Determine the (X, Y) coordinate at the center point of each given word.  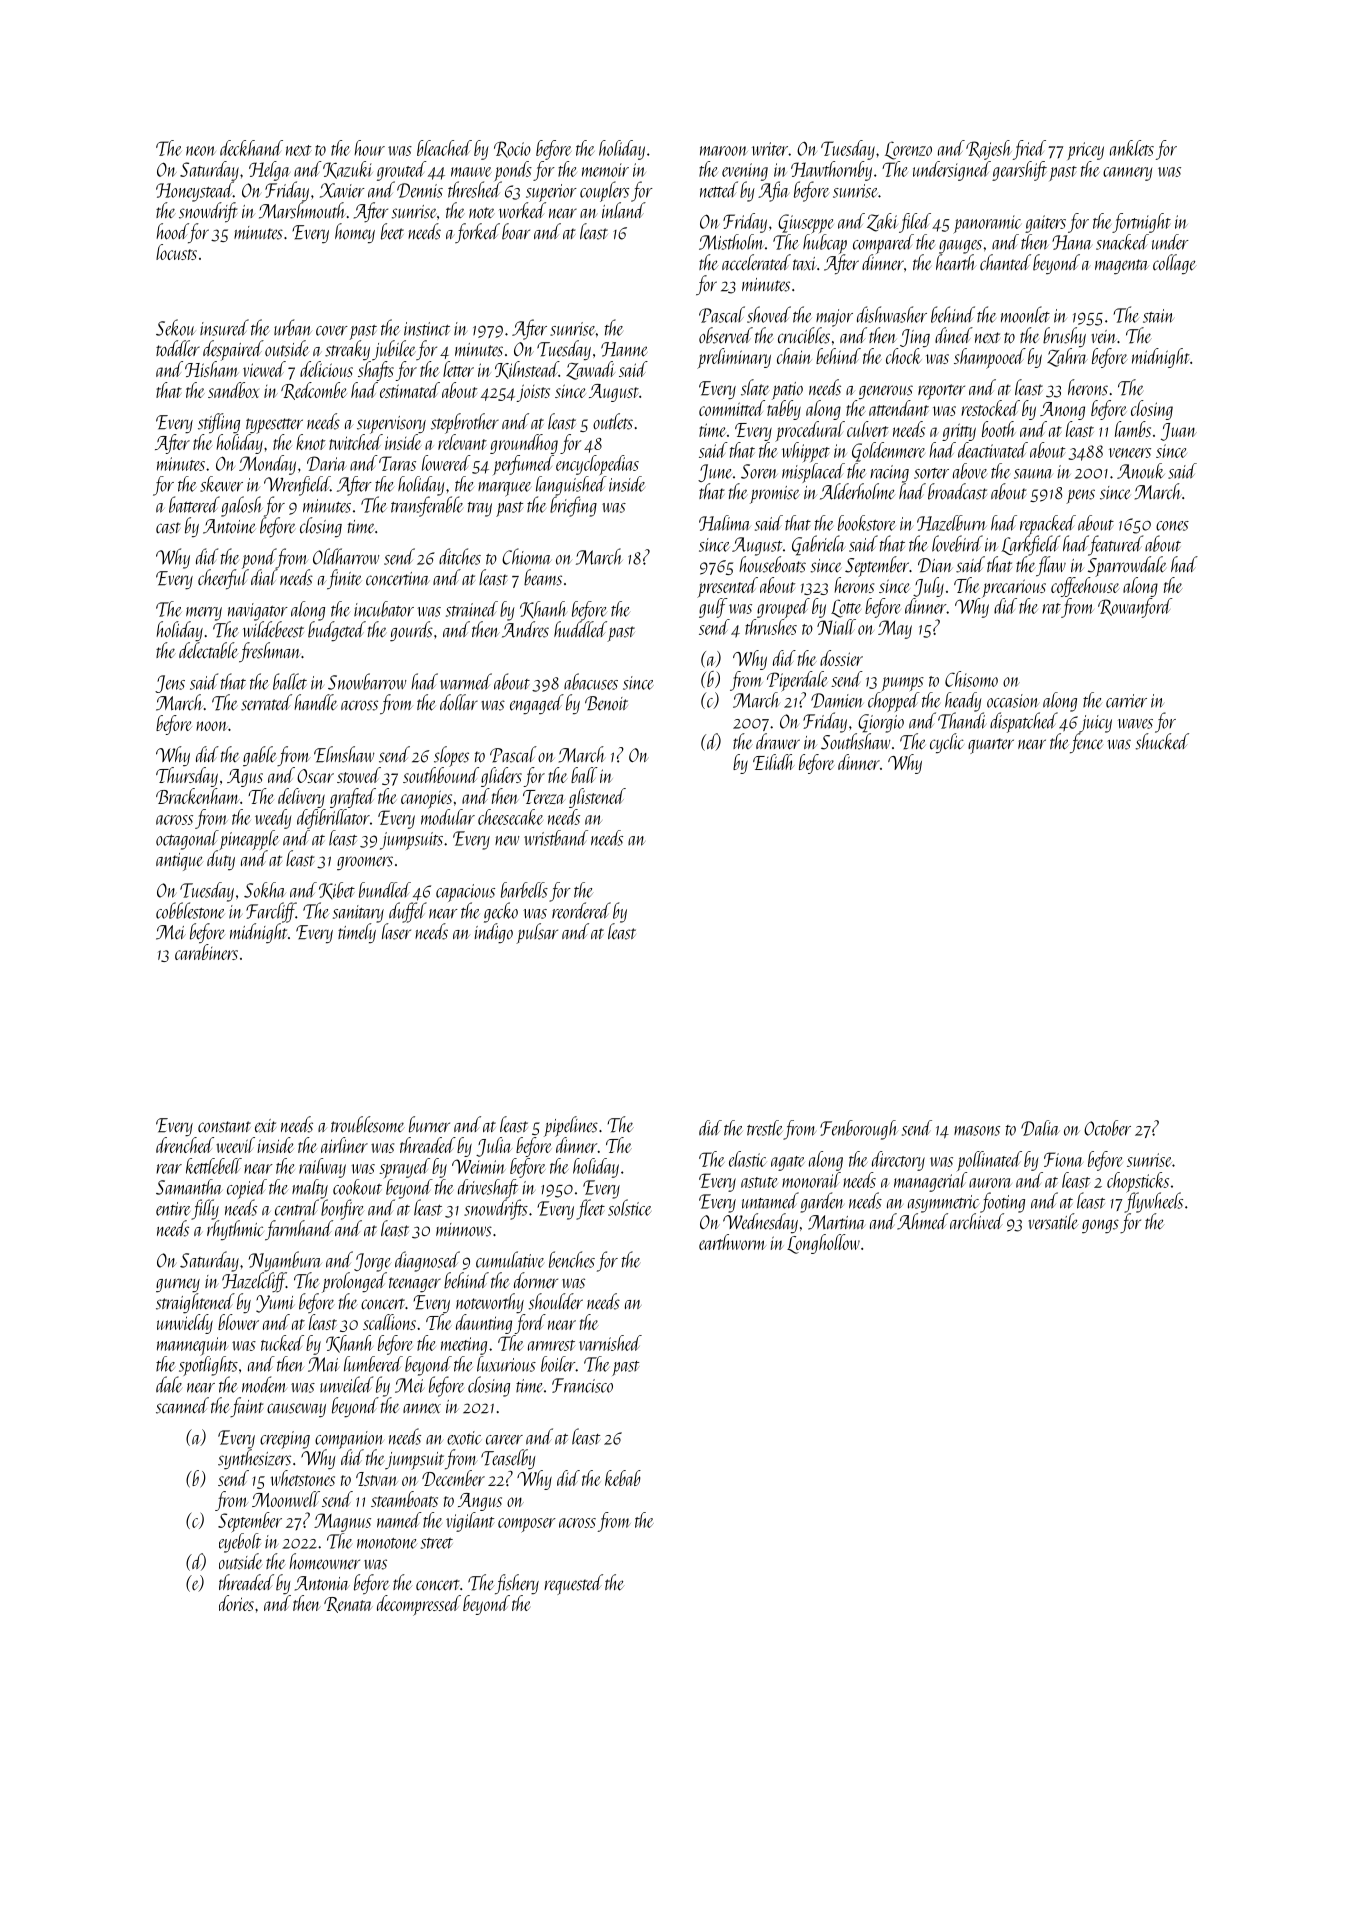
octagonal (187, 840)
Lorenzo (908, 150)
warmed (466, 681)
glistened (597, 798)
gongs (1100, 1226)
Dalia (1040, 1128)
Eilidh (774, 762)
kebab (623, 1478)
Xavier (342, 190)
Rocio (512, 149)
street (437, 1543)
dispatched (1024, 722)
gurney (178, 1285)
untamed (770, 1200)
